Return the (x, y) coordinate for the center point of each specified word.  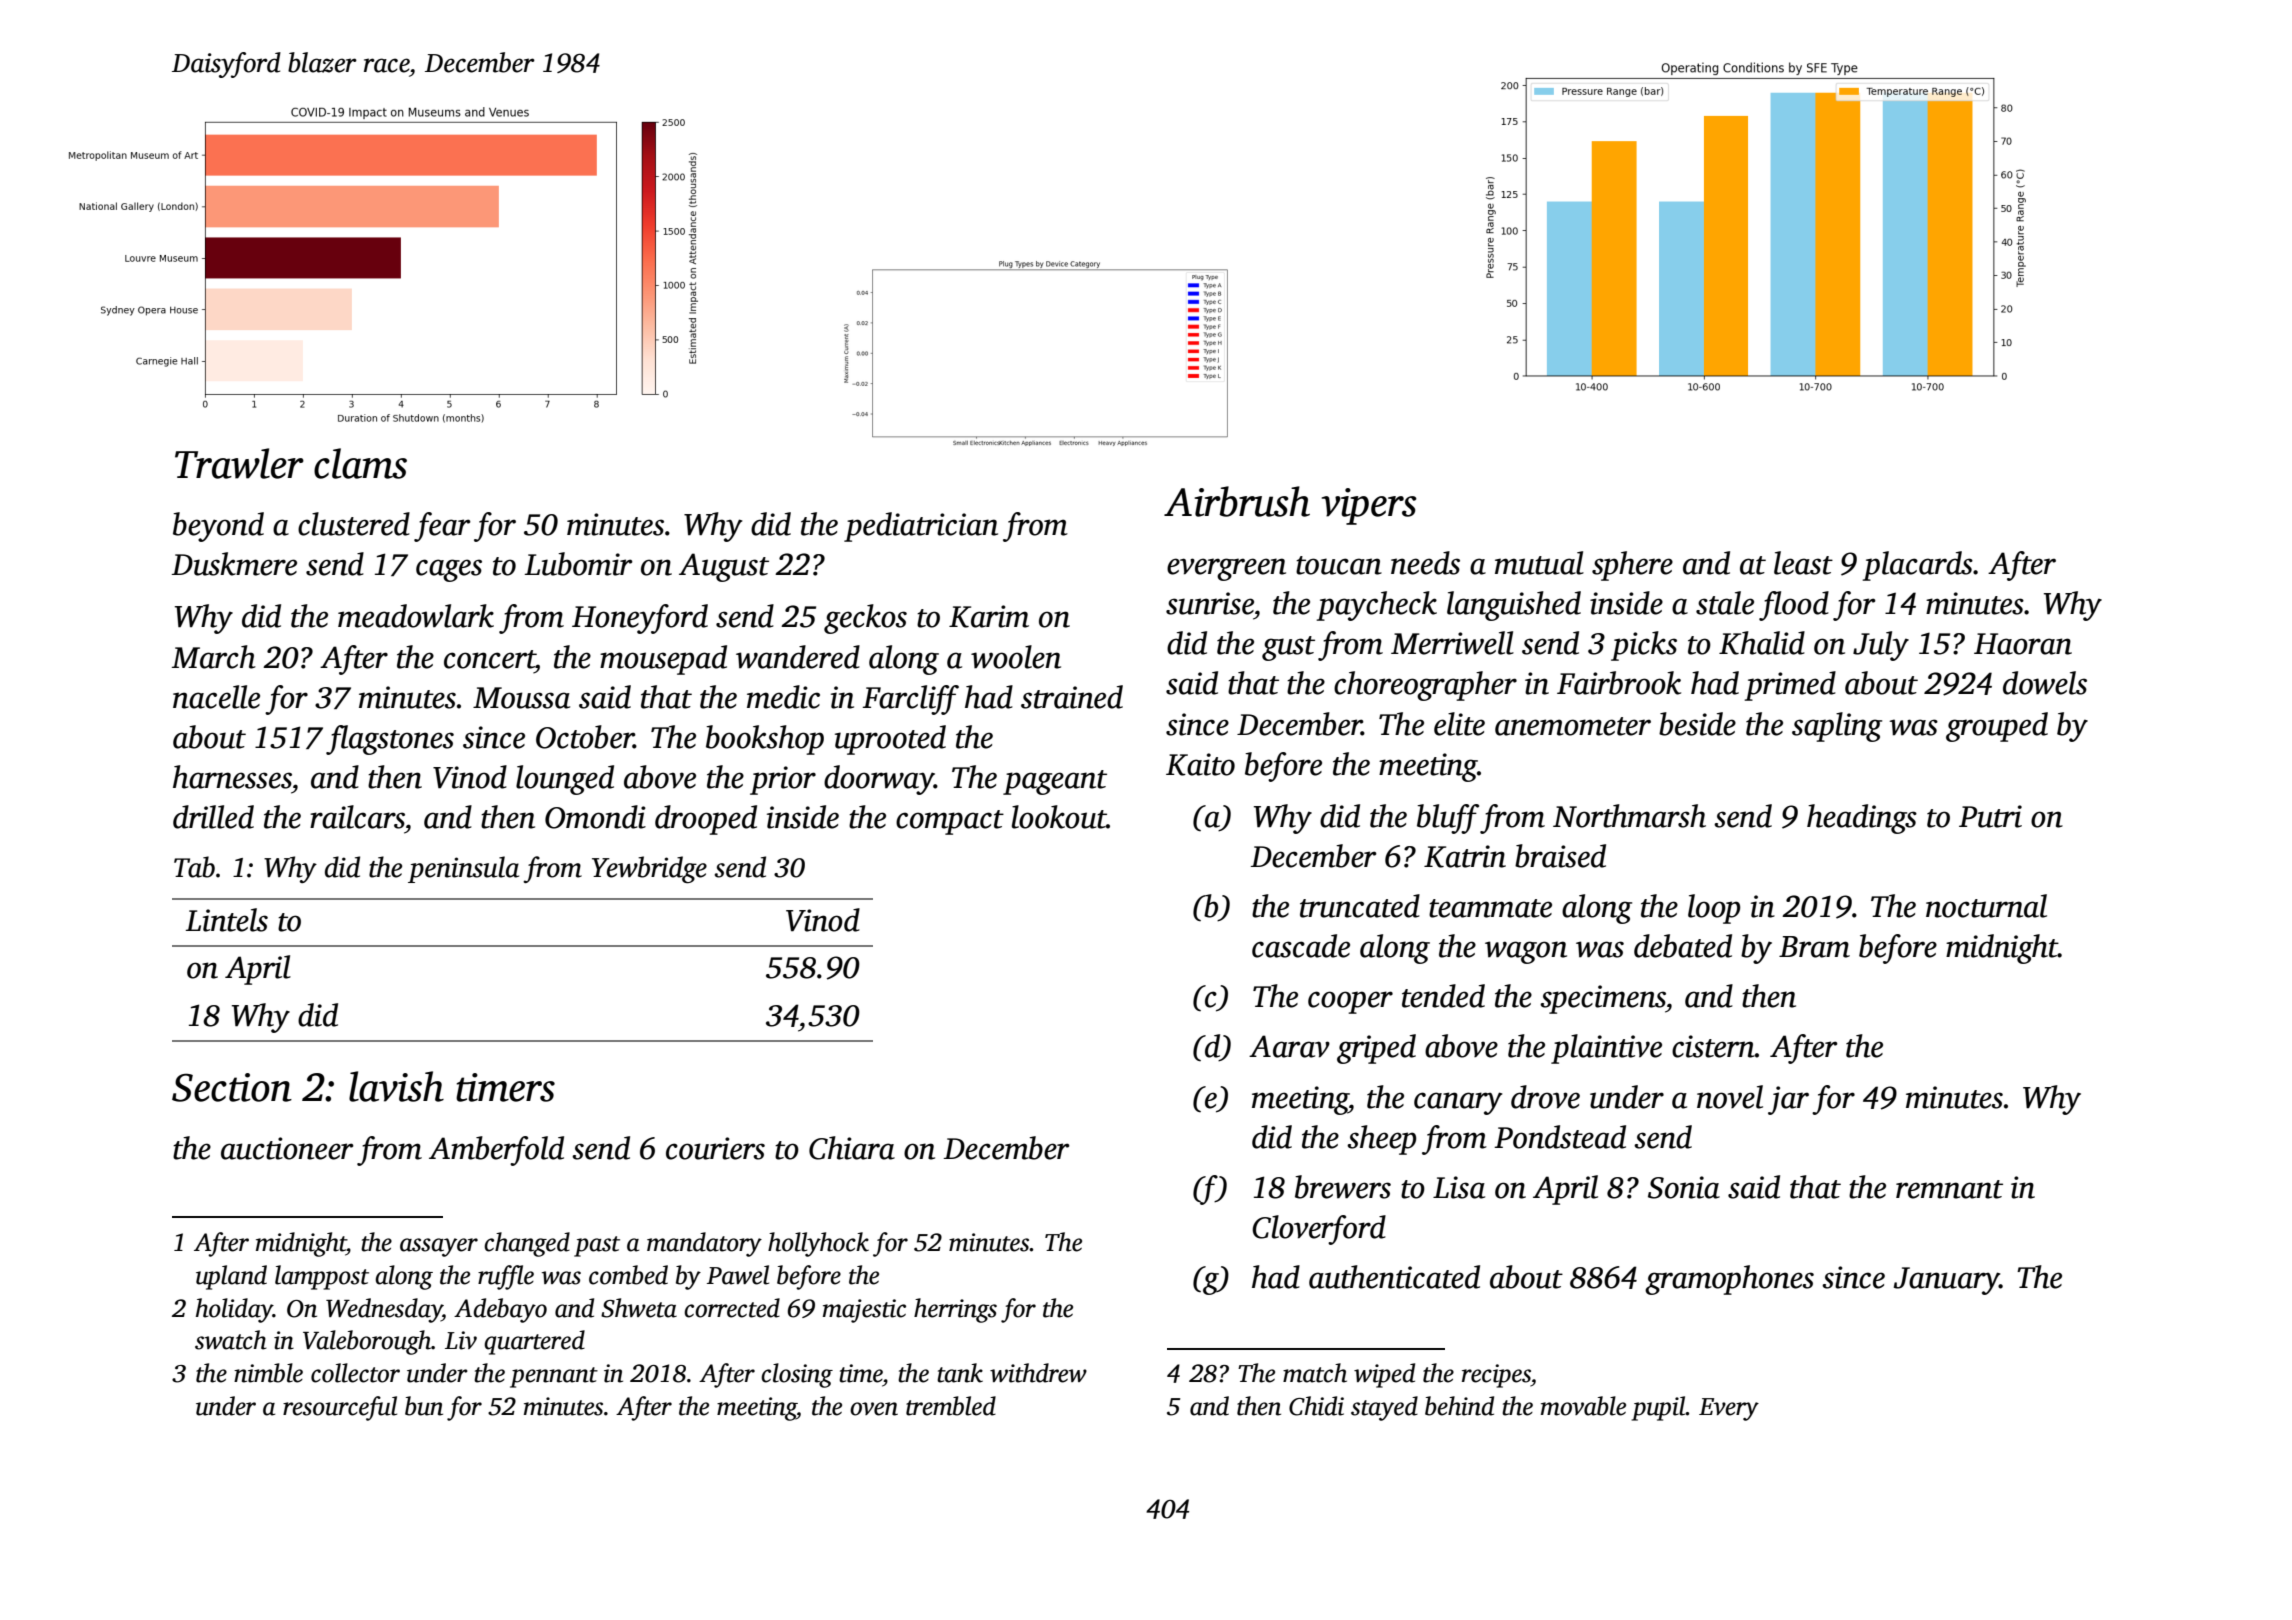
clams (360, 463)
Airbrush (1237, 501)
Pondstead (1560, 1137)
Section (232, 1087)
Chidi (1316, 1406)
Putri (1990, 816)
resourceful (340, 1408)
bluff (1448, 819)
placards (1918, 566)
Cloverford (1319, 1230)
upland (231, 1277)
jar (1788, 1100)
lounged (565, 780)
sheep (1381, 1140)
